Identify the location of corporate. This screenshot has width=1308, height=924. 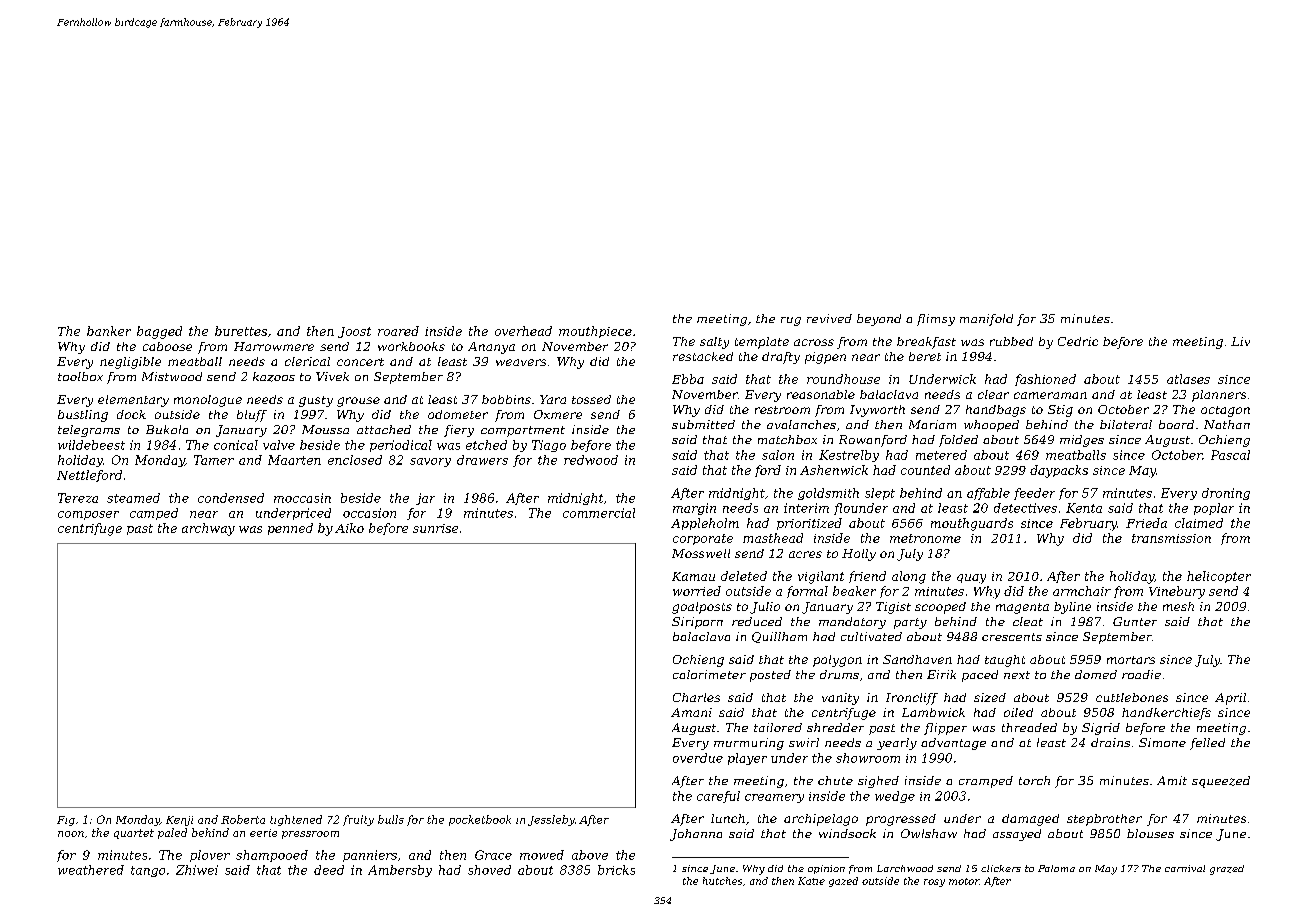
(703, 539).
